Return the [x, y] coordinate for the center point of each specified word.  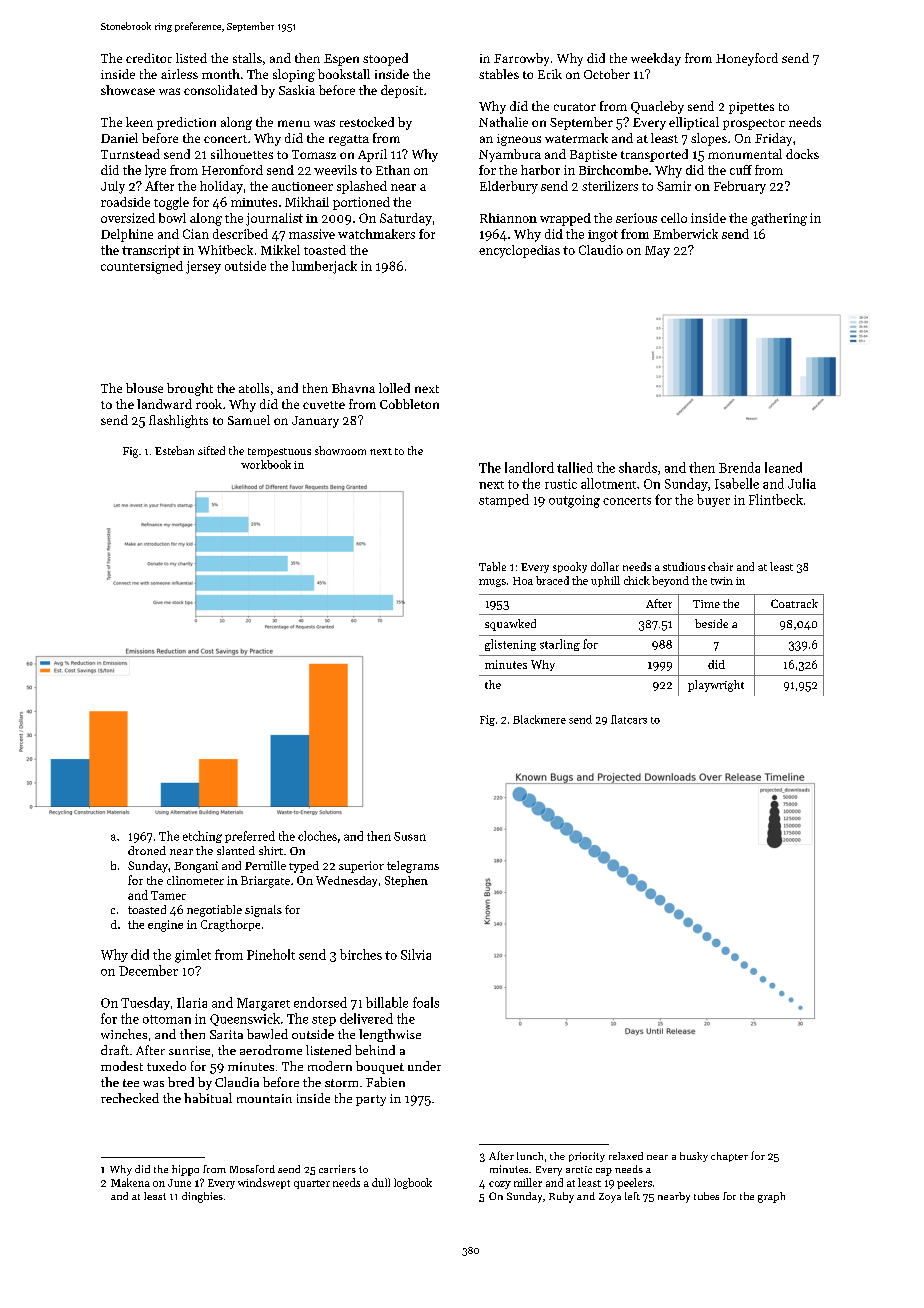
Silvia [416, 954]
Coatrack [794, 603]
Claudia [237, 1082]
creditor [149, 58]
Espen [341, 60]
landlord [529, 467]
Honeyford [747, 59]
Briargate [265, 882]
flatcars [629, 719]
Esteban [174, 450]
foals [426, 1002]
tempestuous [279, 452]
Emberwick [685, 234]
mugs [492, 583]
